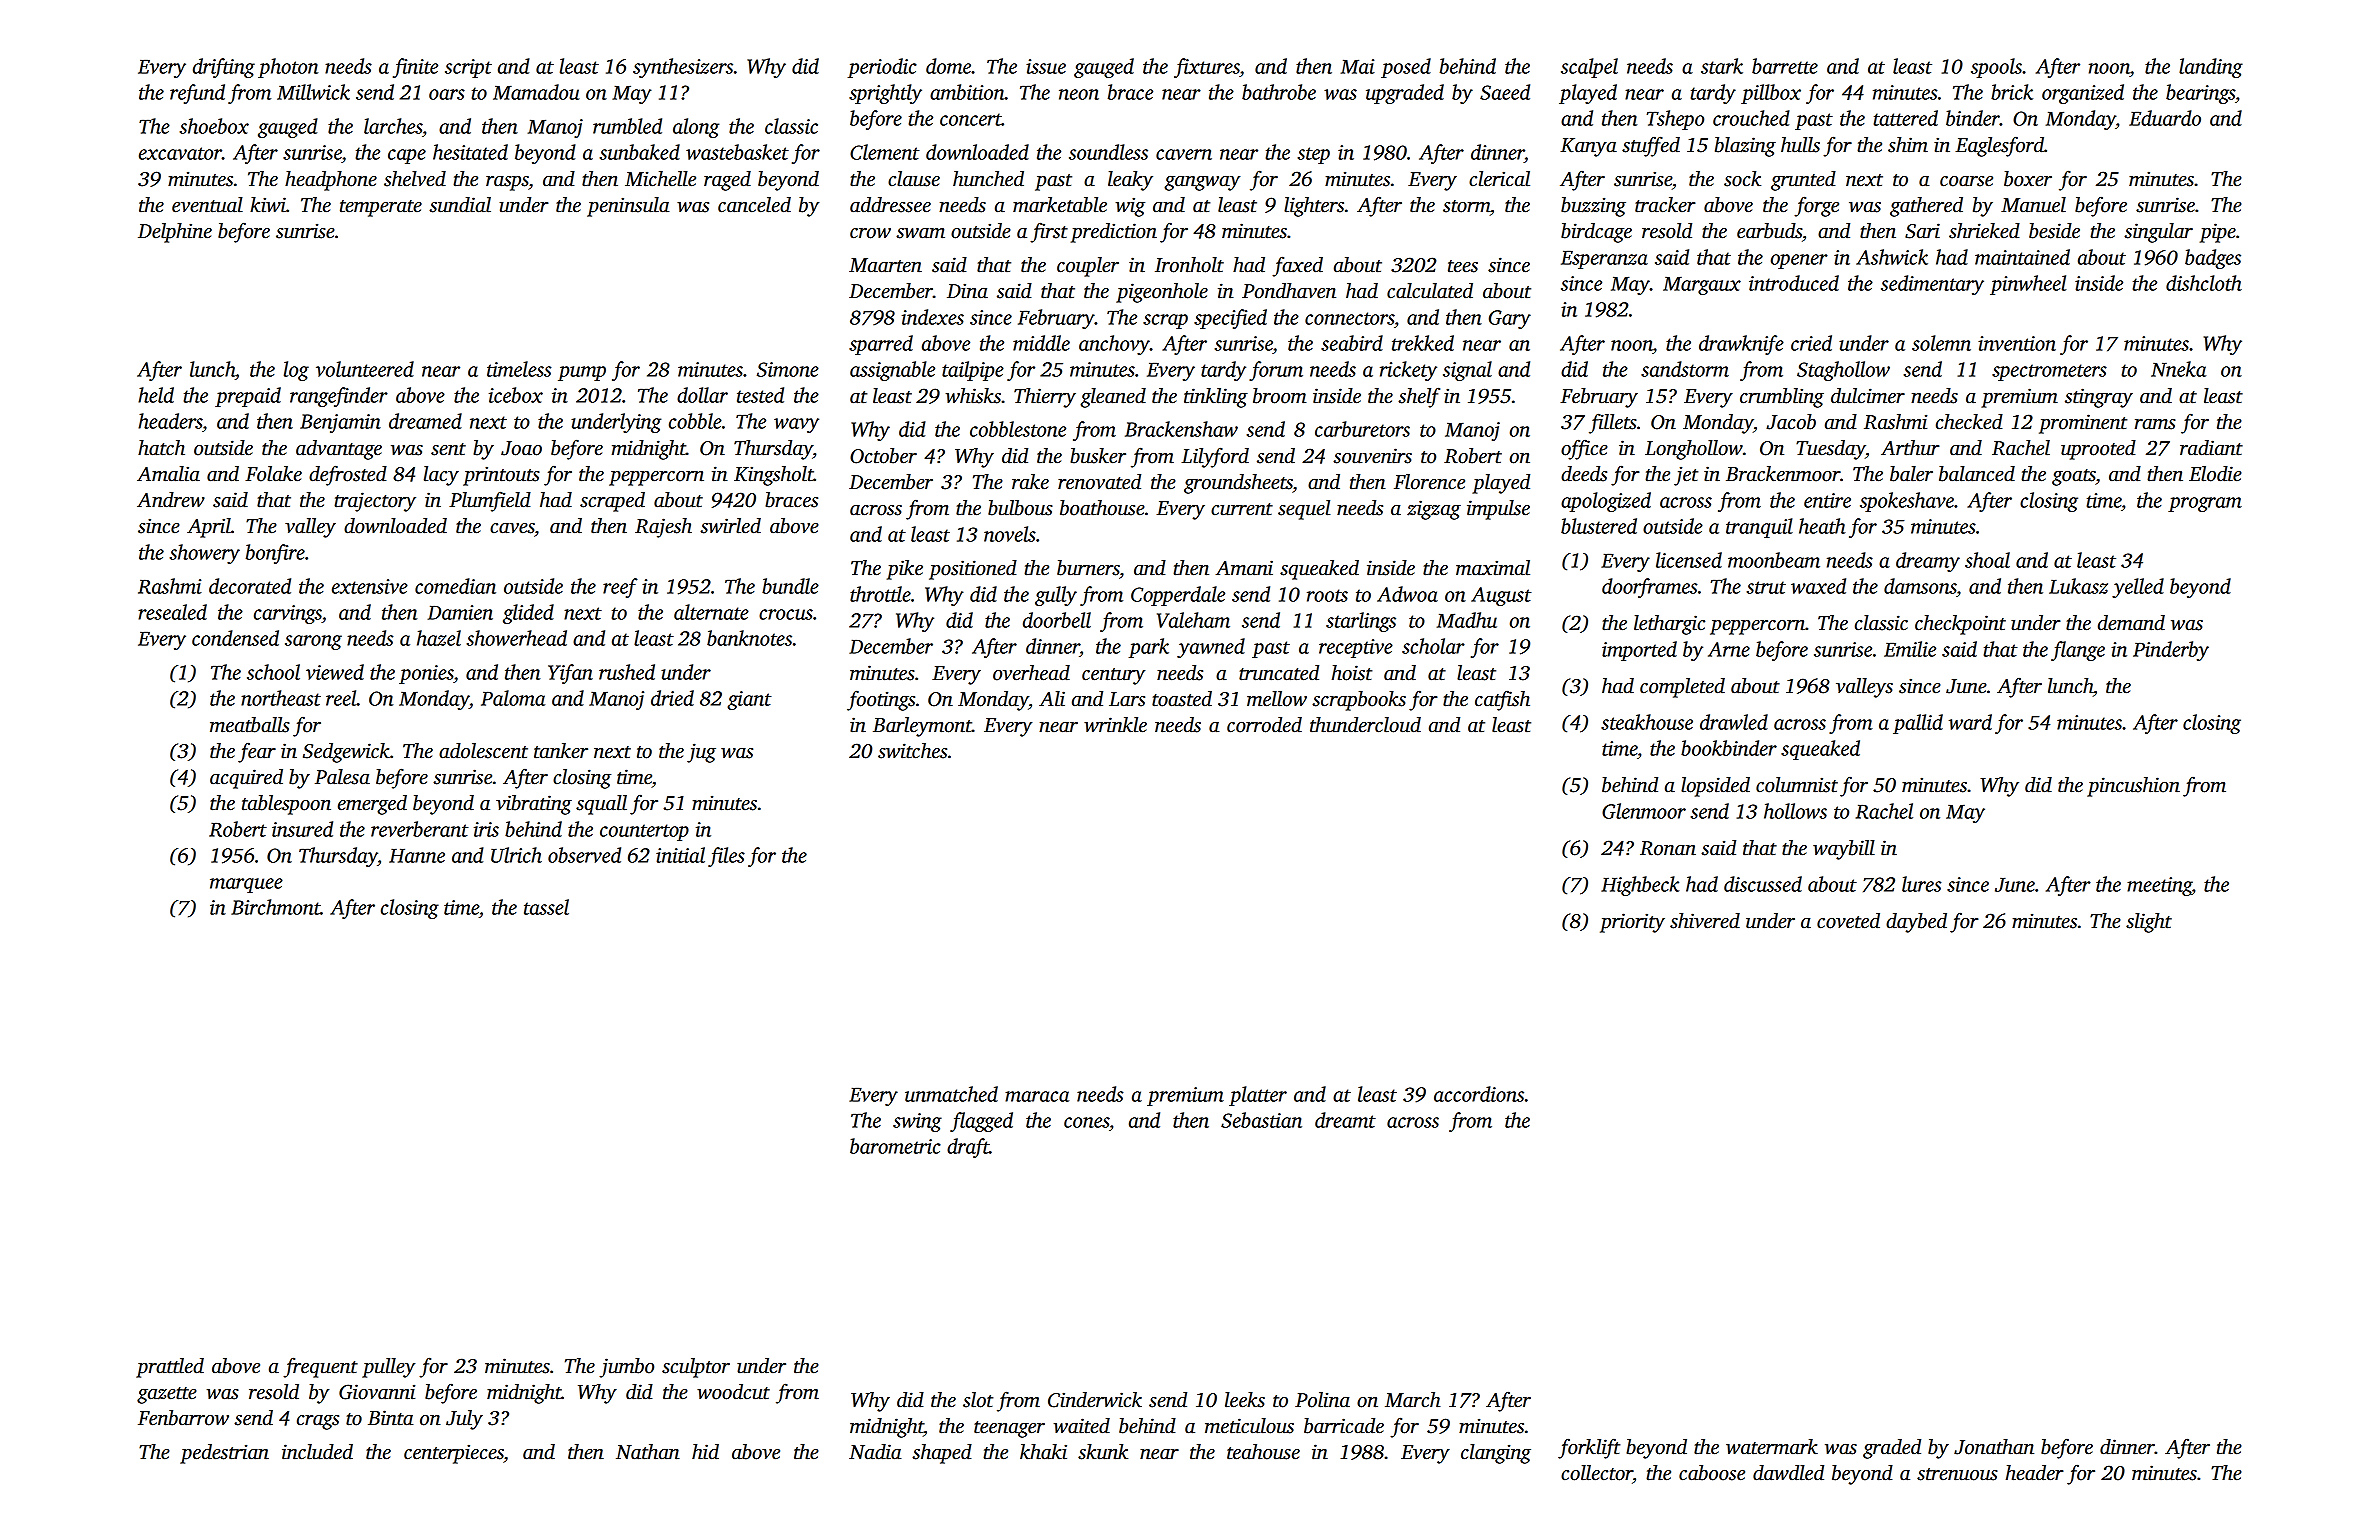 This screenshot has height=1540, width=2380. Describe the element at coordinates (183, 1418) in the screenshot. I see `Fenbarrow` at that location.
